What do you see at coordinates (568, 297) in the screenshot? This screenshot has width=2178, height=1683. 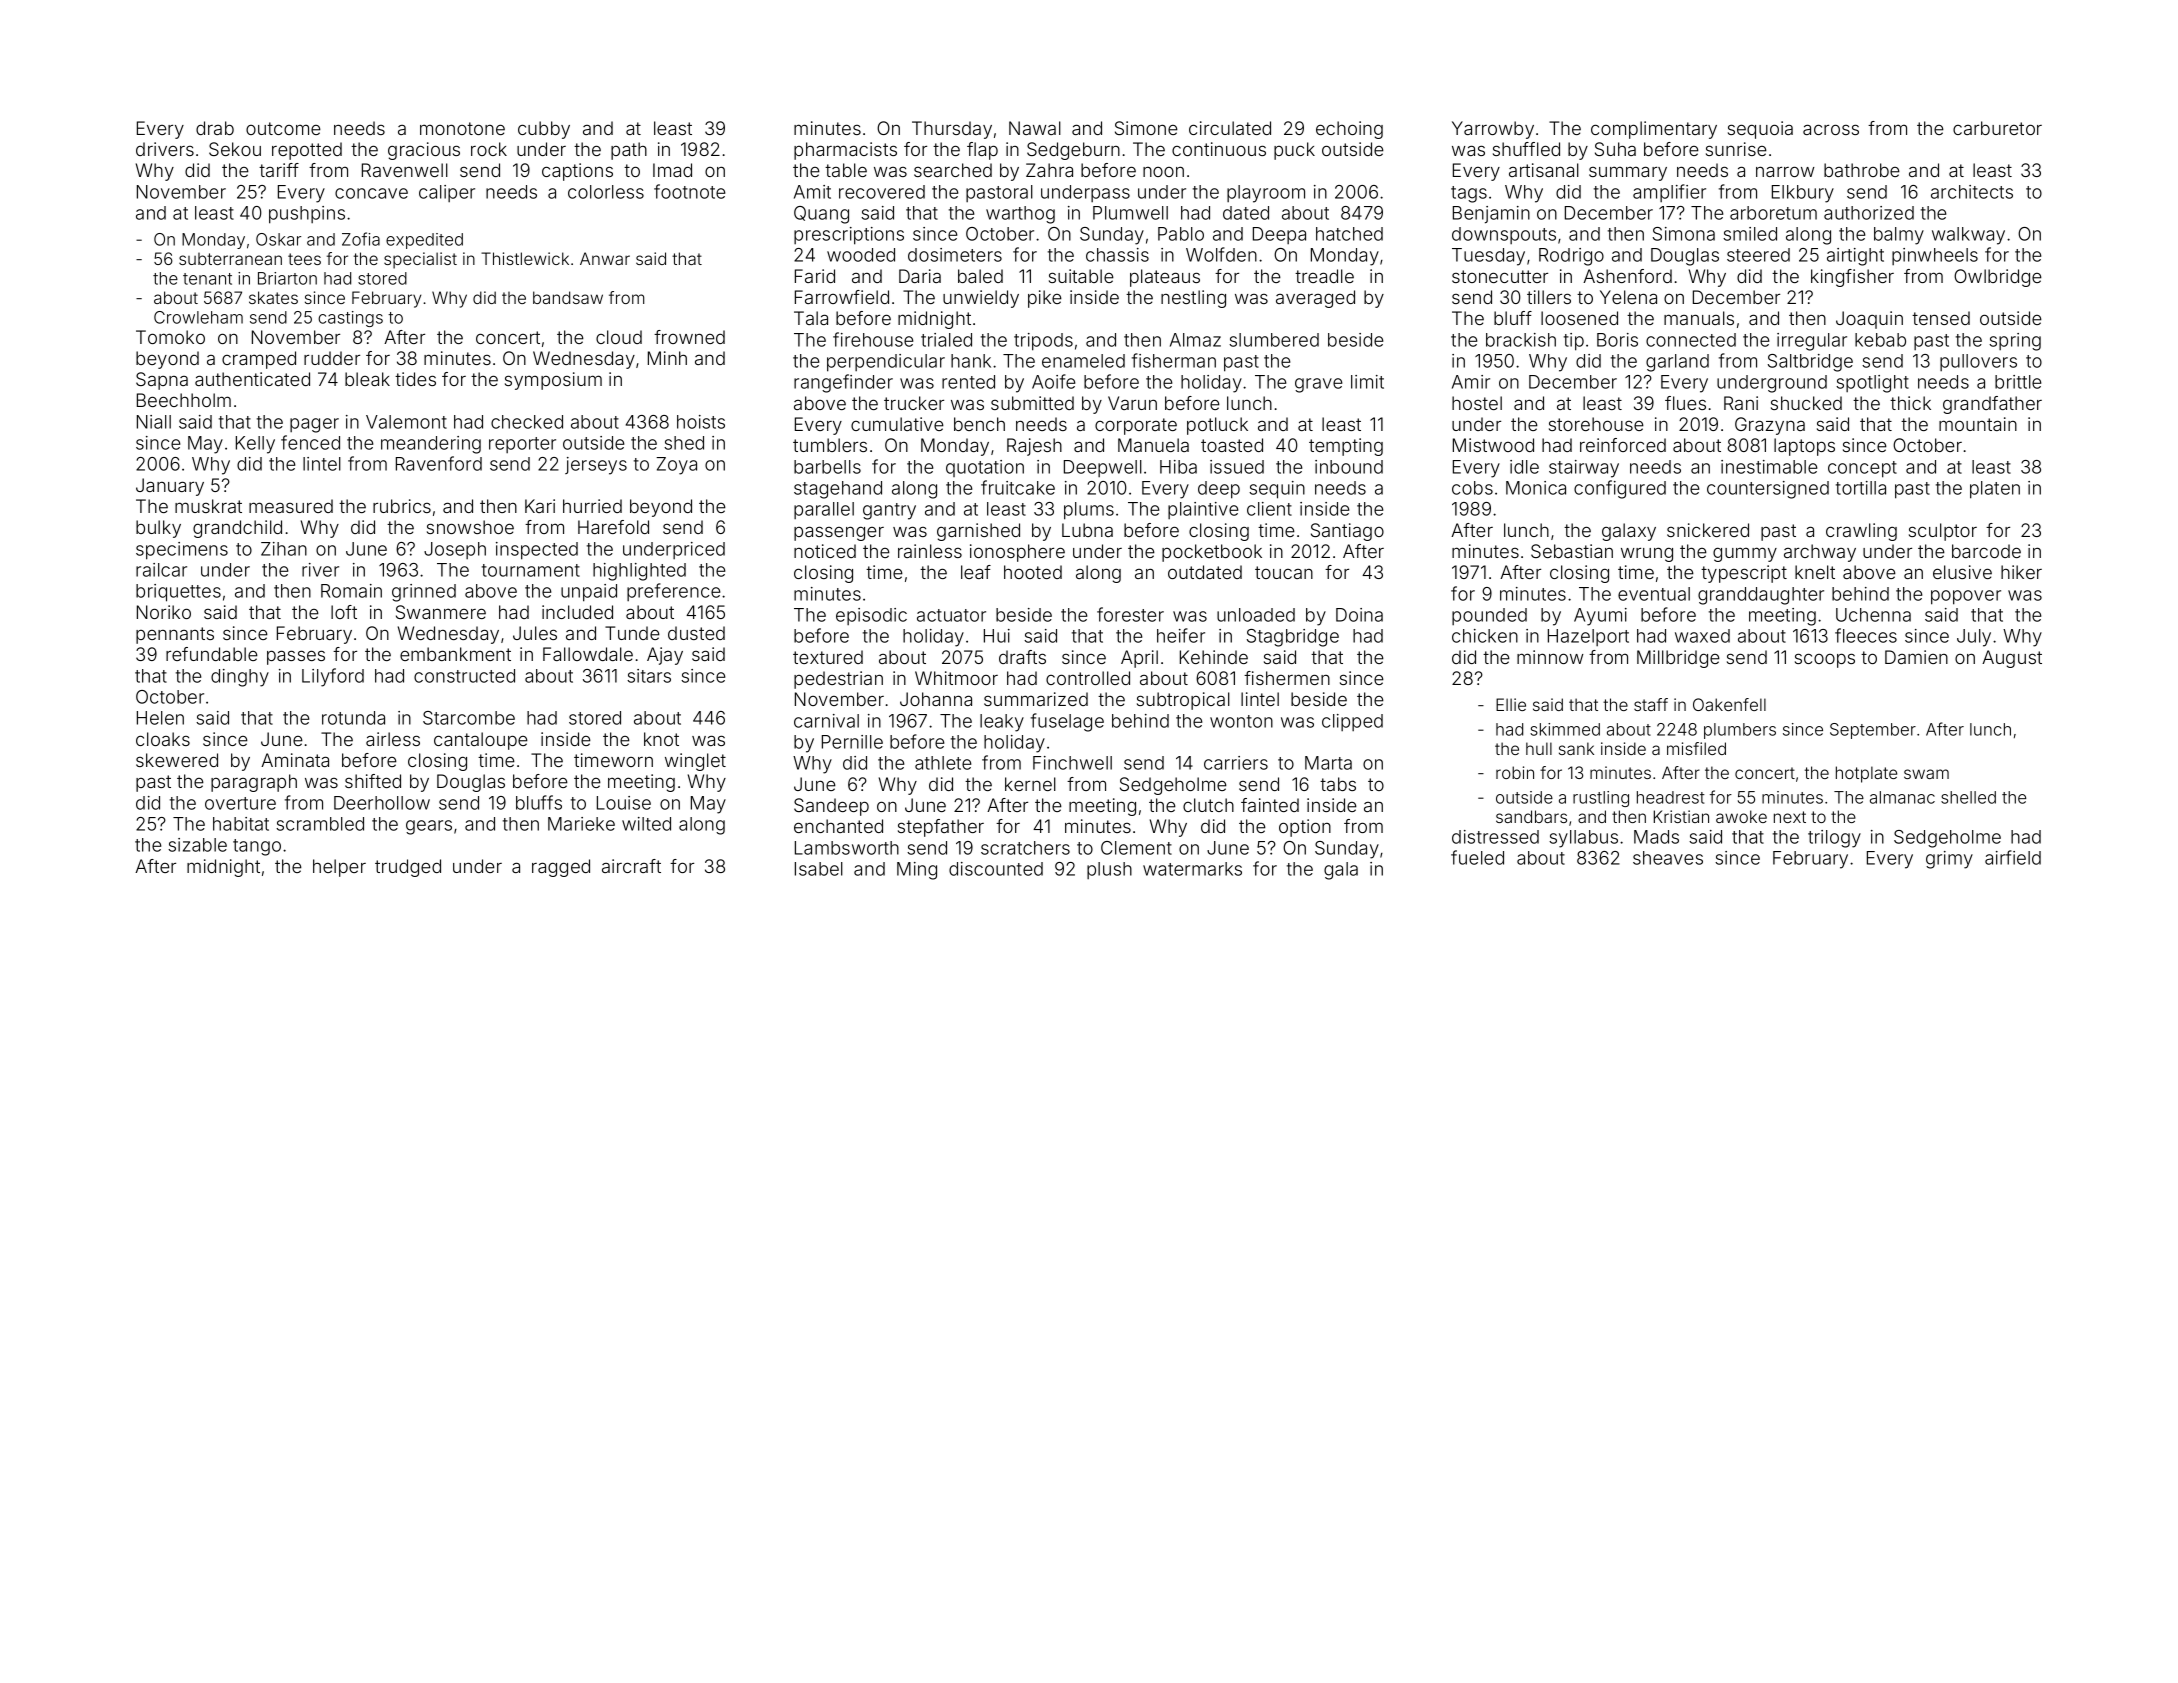 I see `bandsaw` at bounding box center [568, 297].
